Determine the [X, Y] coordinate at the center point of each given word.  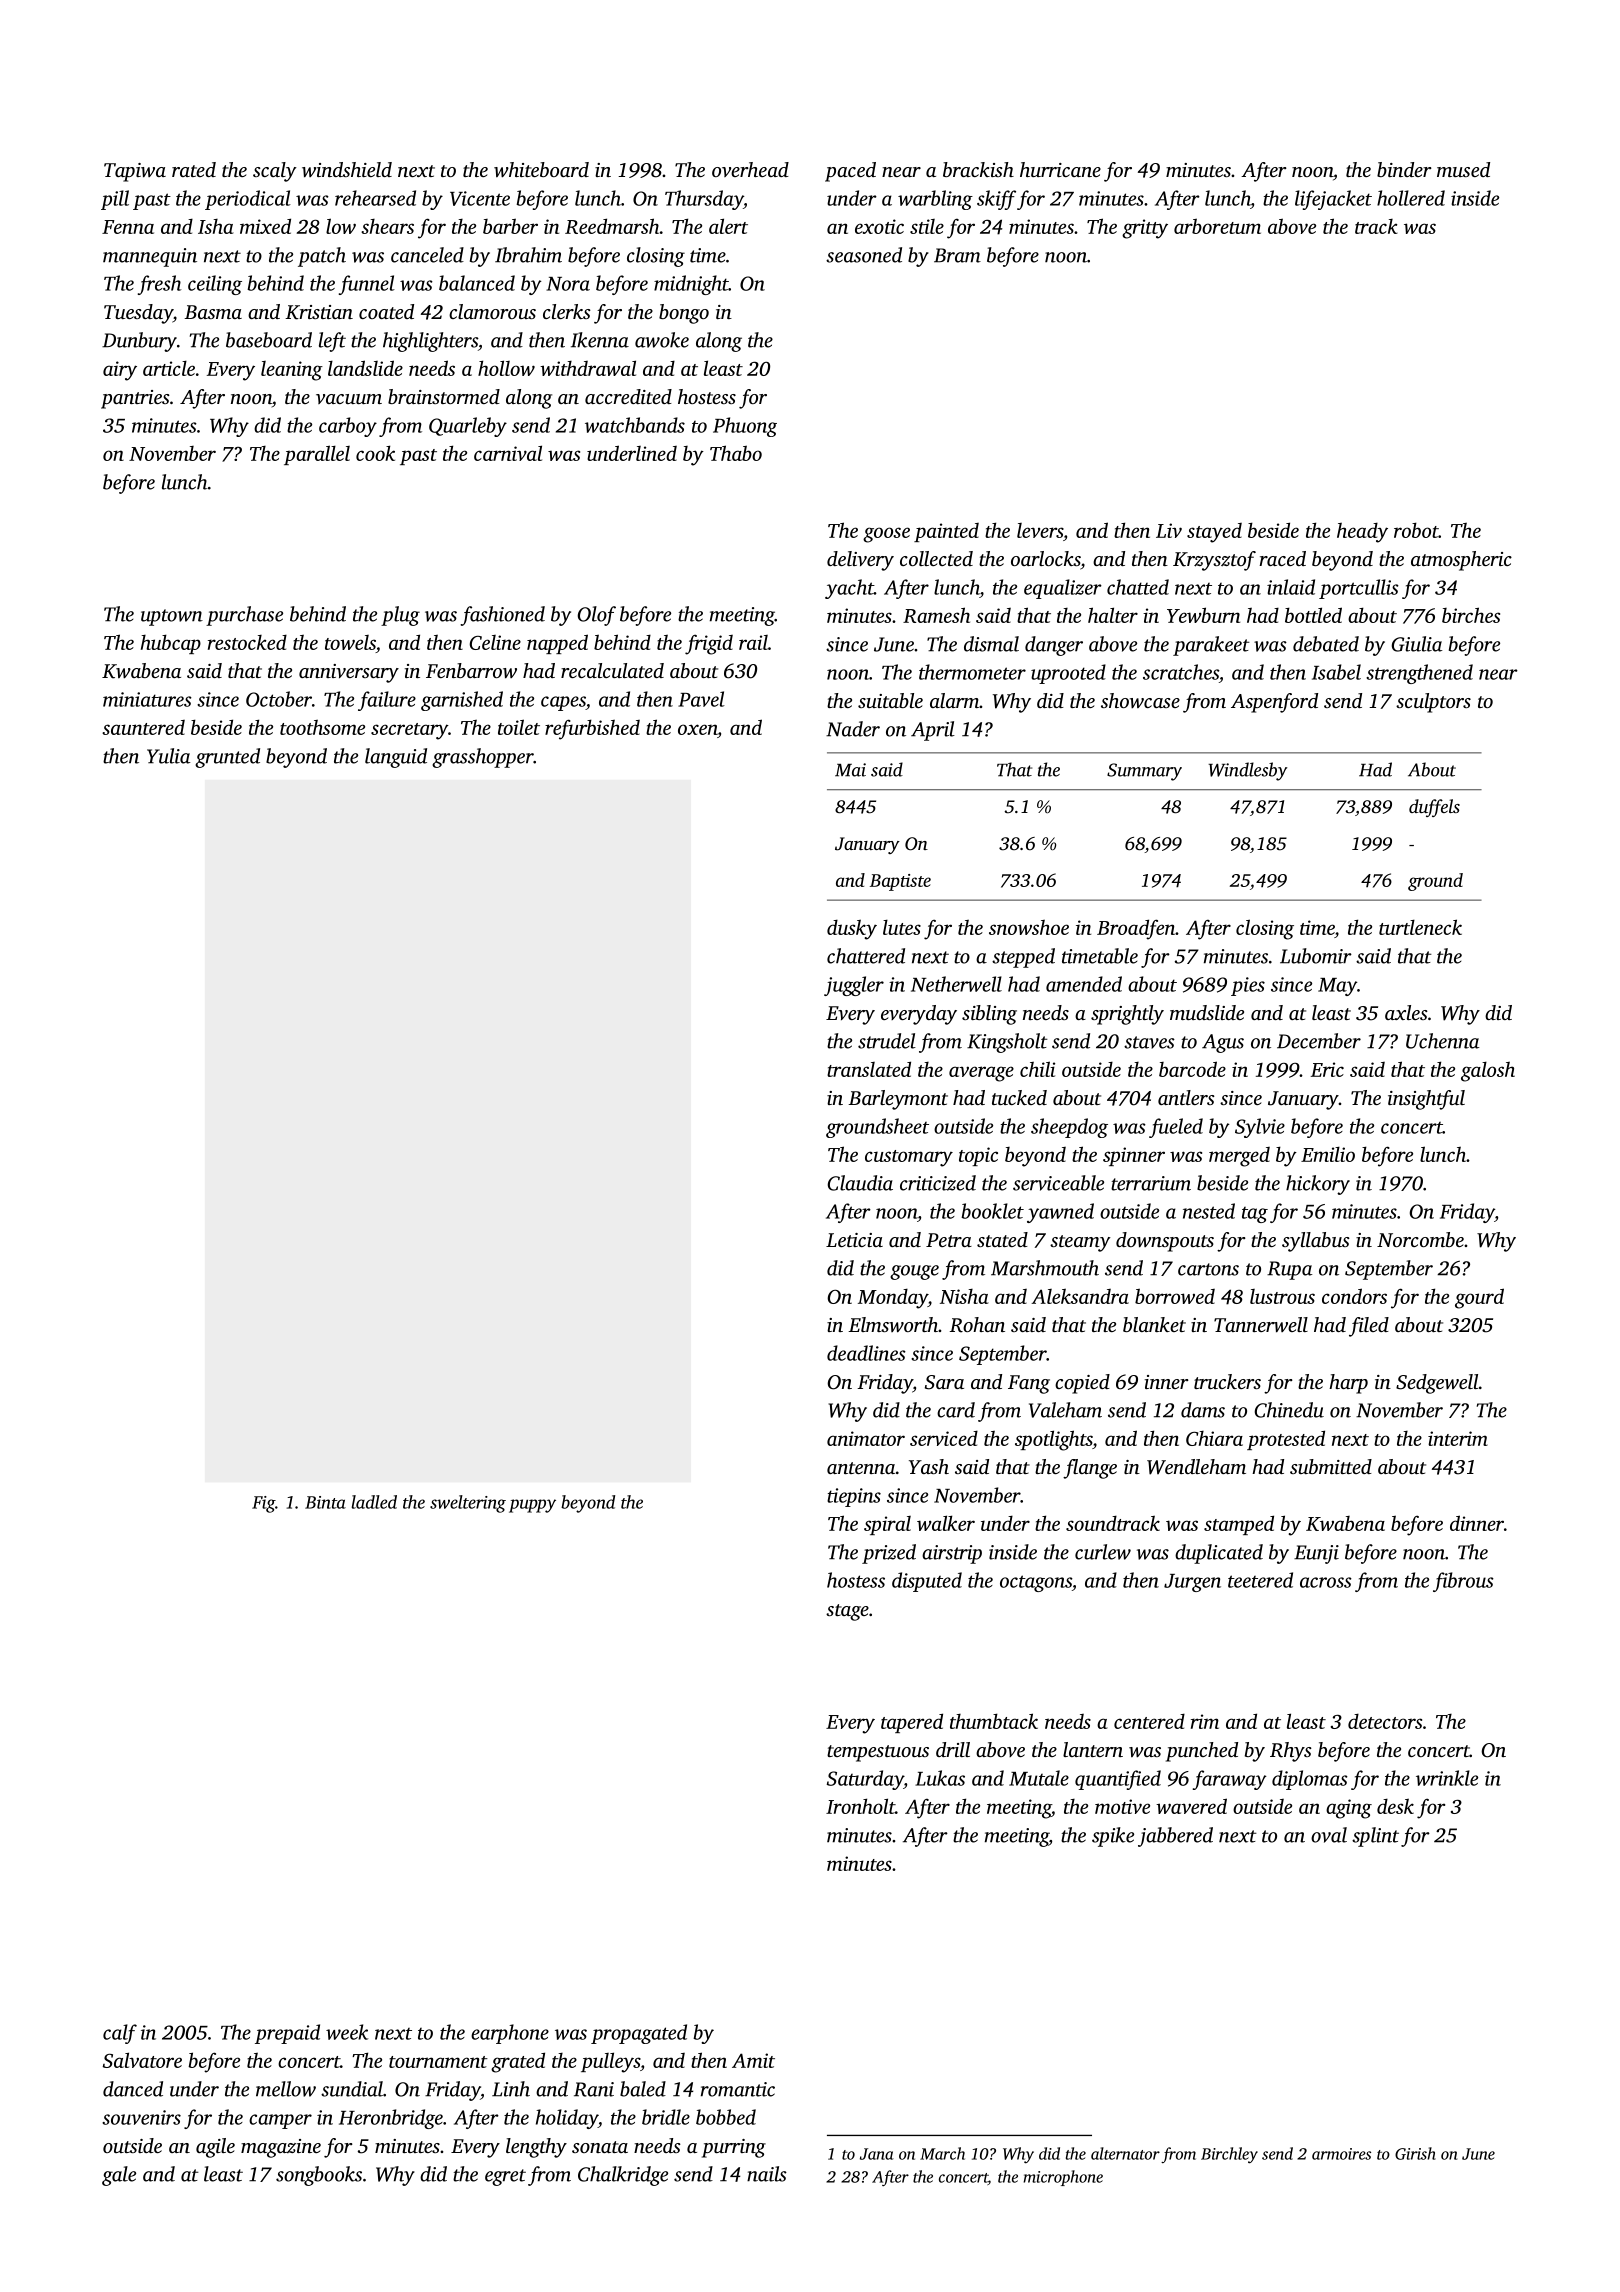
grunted [227, 758]
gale [119, 2176]
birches [1471, 615]
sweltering [468, 1504]
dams [1203, 1410]
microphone [1063, 2178]
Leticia [854, 1240]
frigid [709, 644]
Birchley [1229, 2155]
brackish [978, 169]
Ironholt [860, 1806]
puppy [532, 1506]
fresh [160, 285]
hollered [1411, 198]
